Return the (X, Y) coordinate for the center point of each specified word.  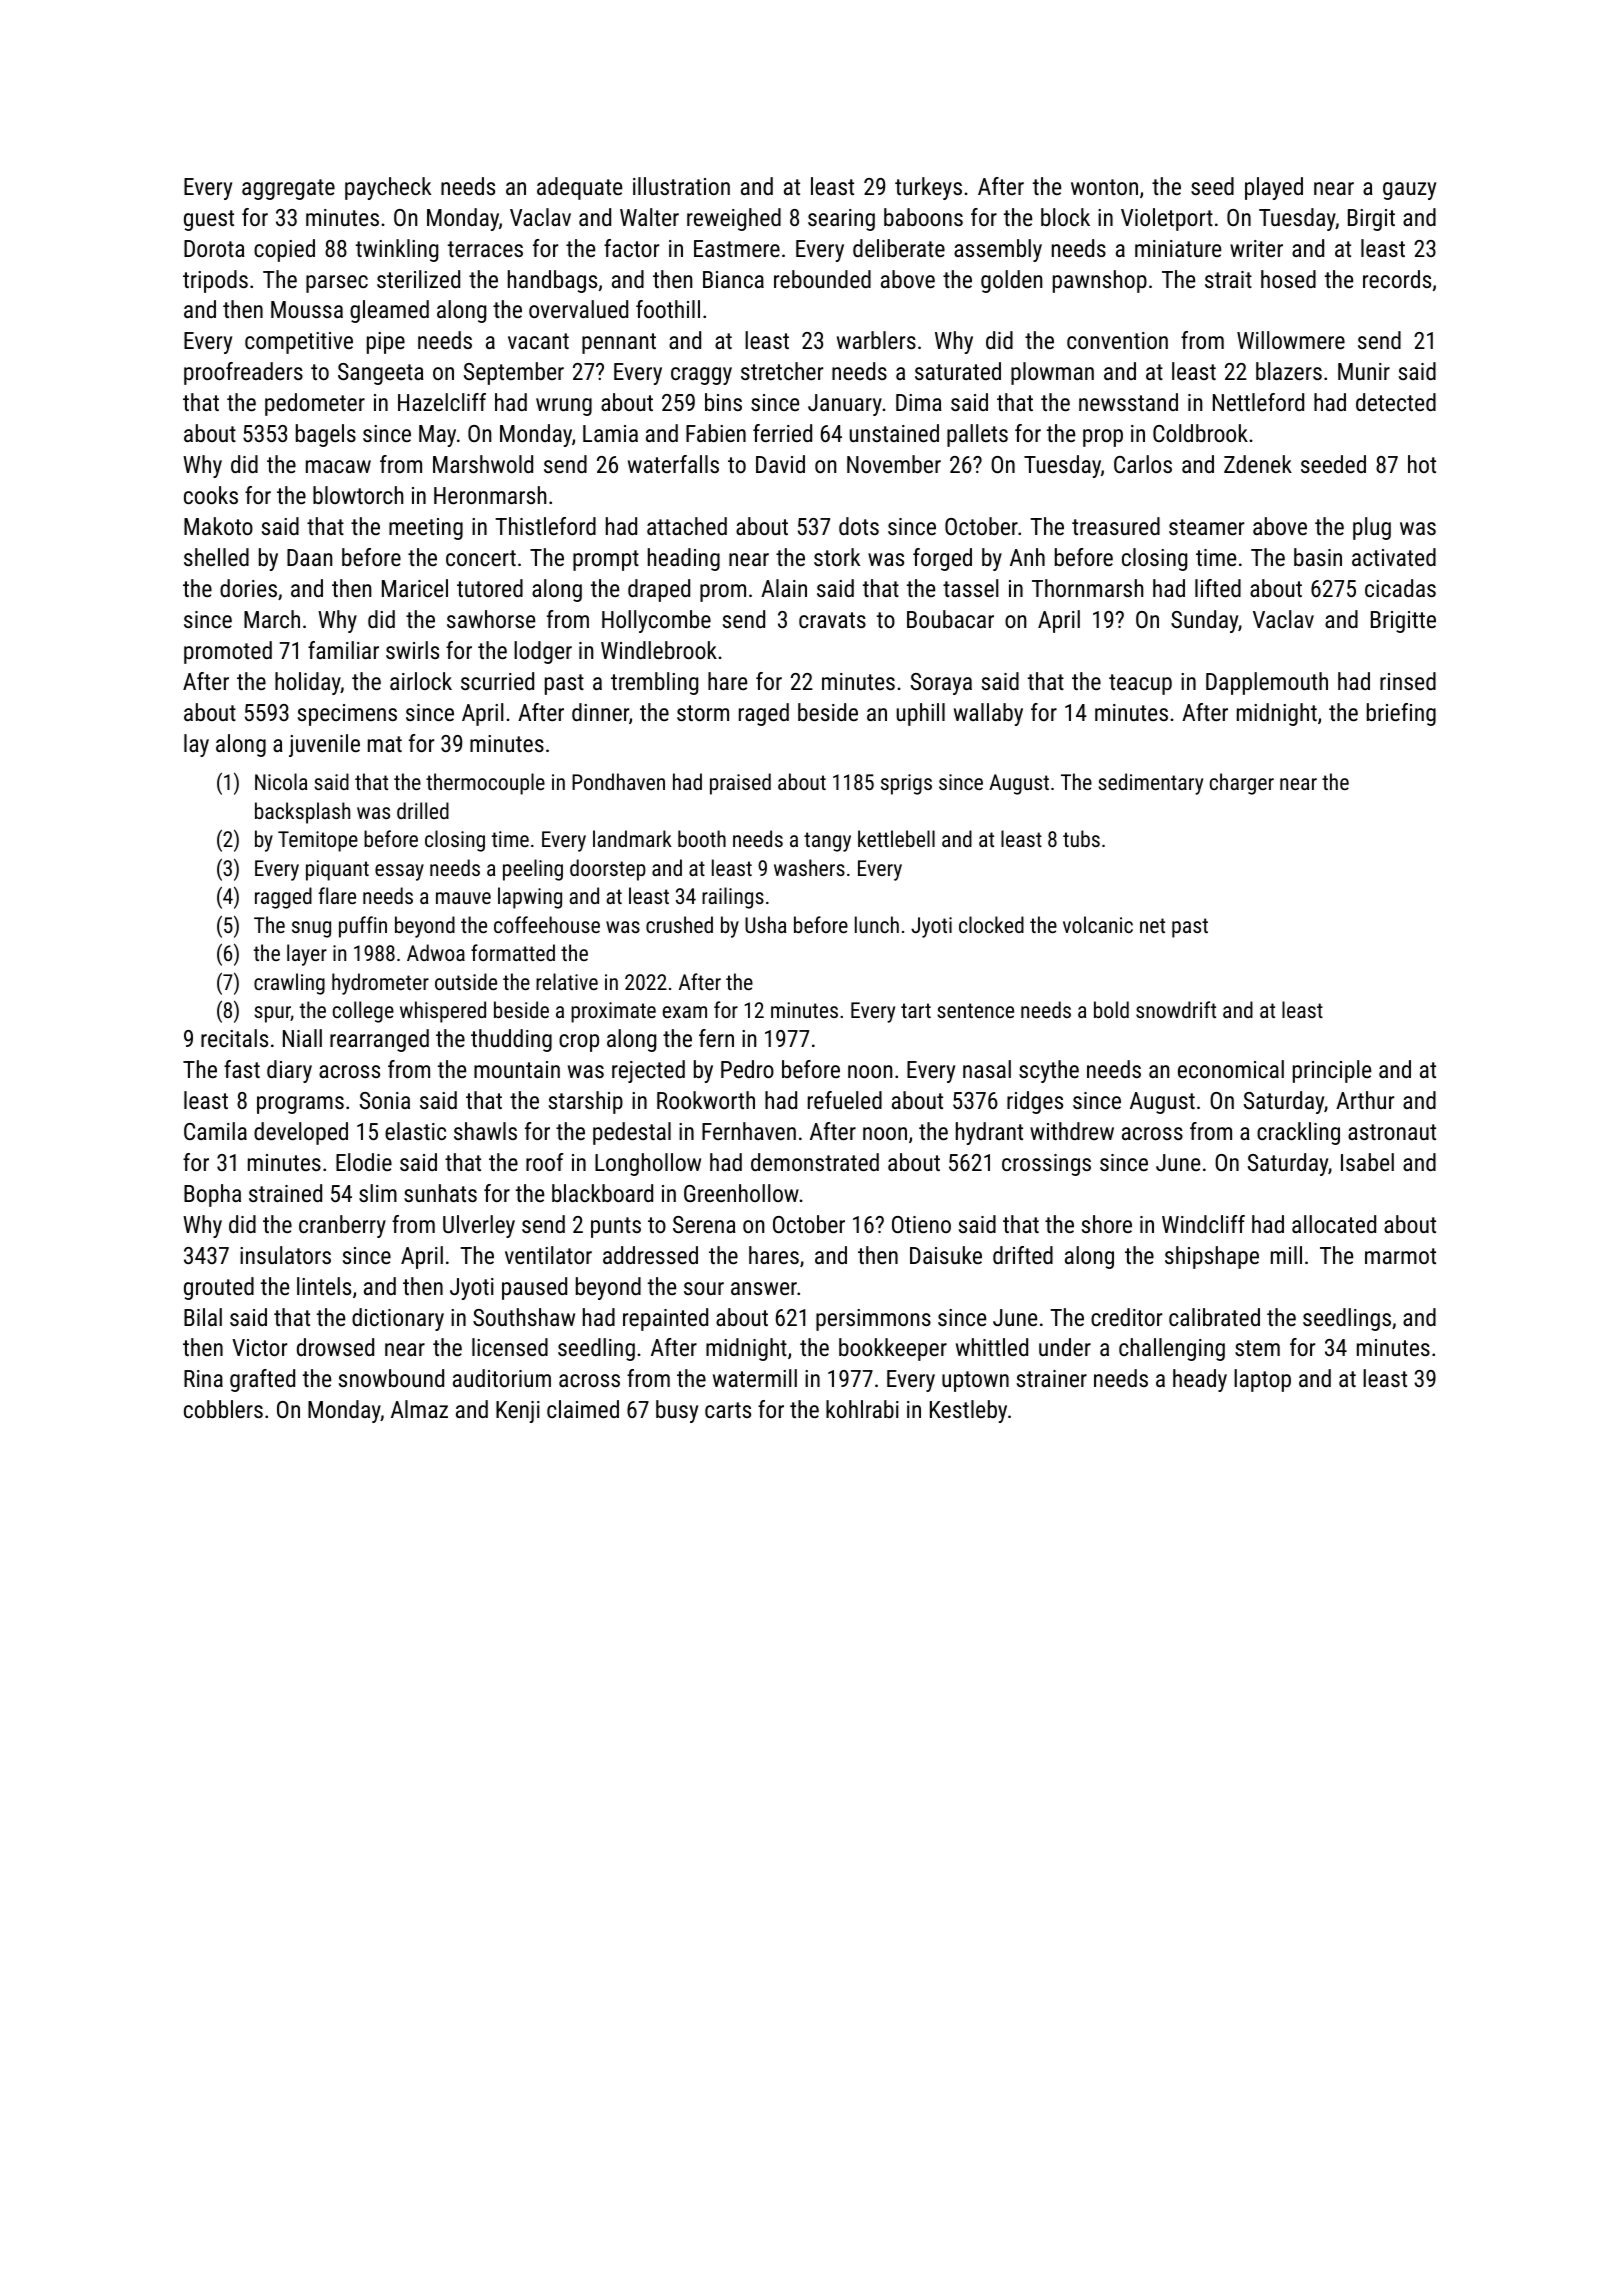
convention (1117, 340)
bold (1111, 1009)
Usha (765, 924)
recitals (234, 1038)
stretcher (782, 371)
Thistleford (545, 526)
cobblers (223, 1409)
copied (284, 250)
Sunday (1204, 621)
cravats (832, 620)
